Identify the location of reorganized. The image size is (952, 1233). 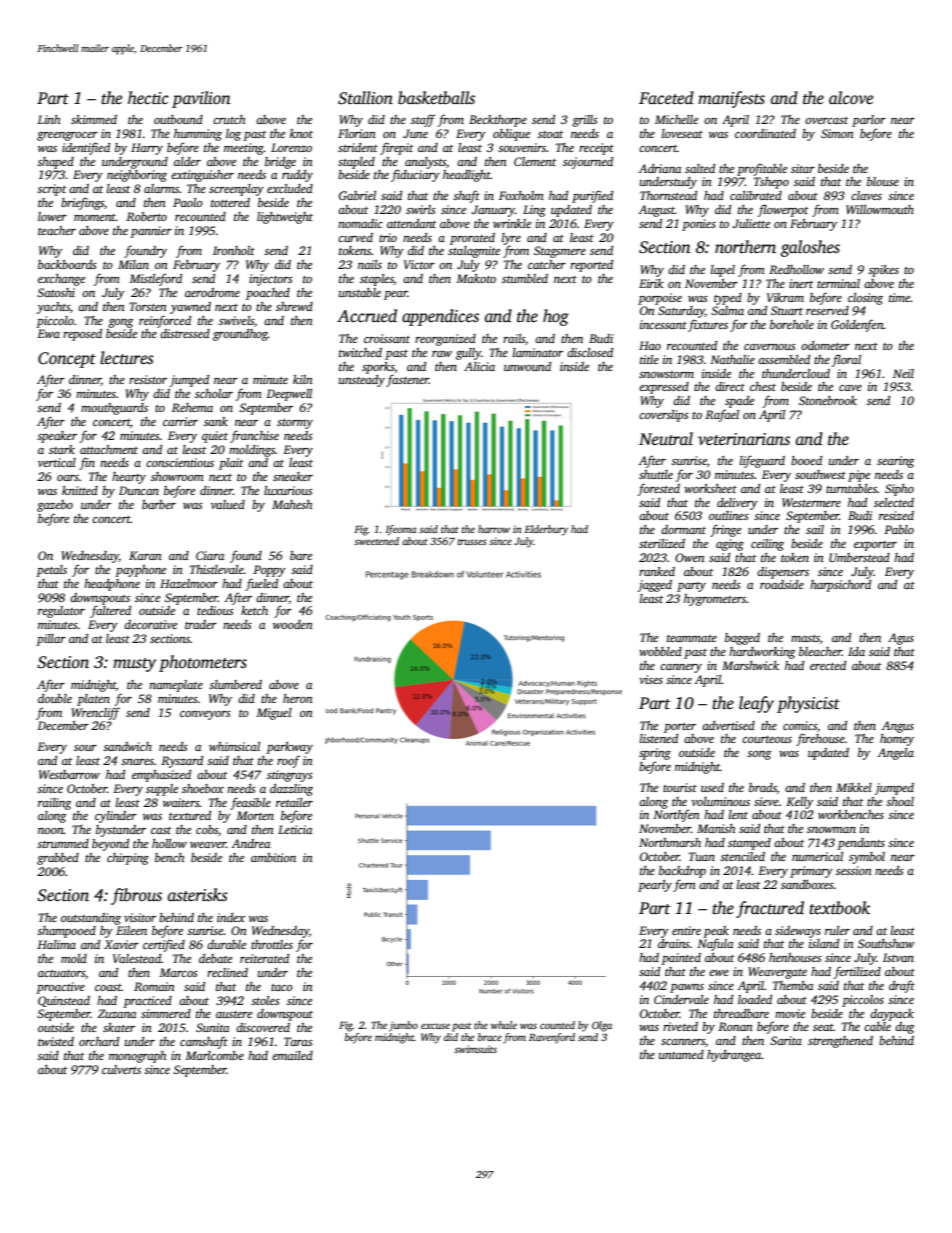
(445, 340).
